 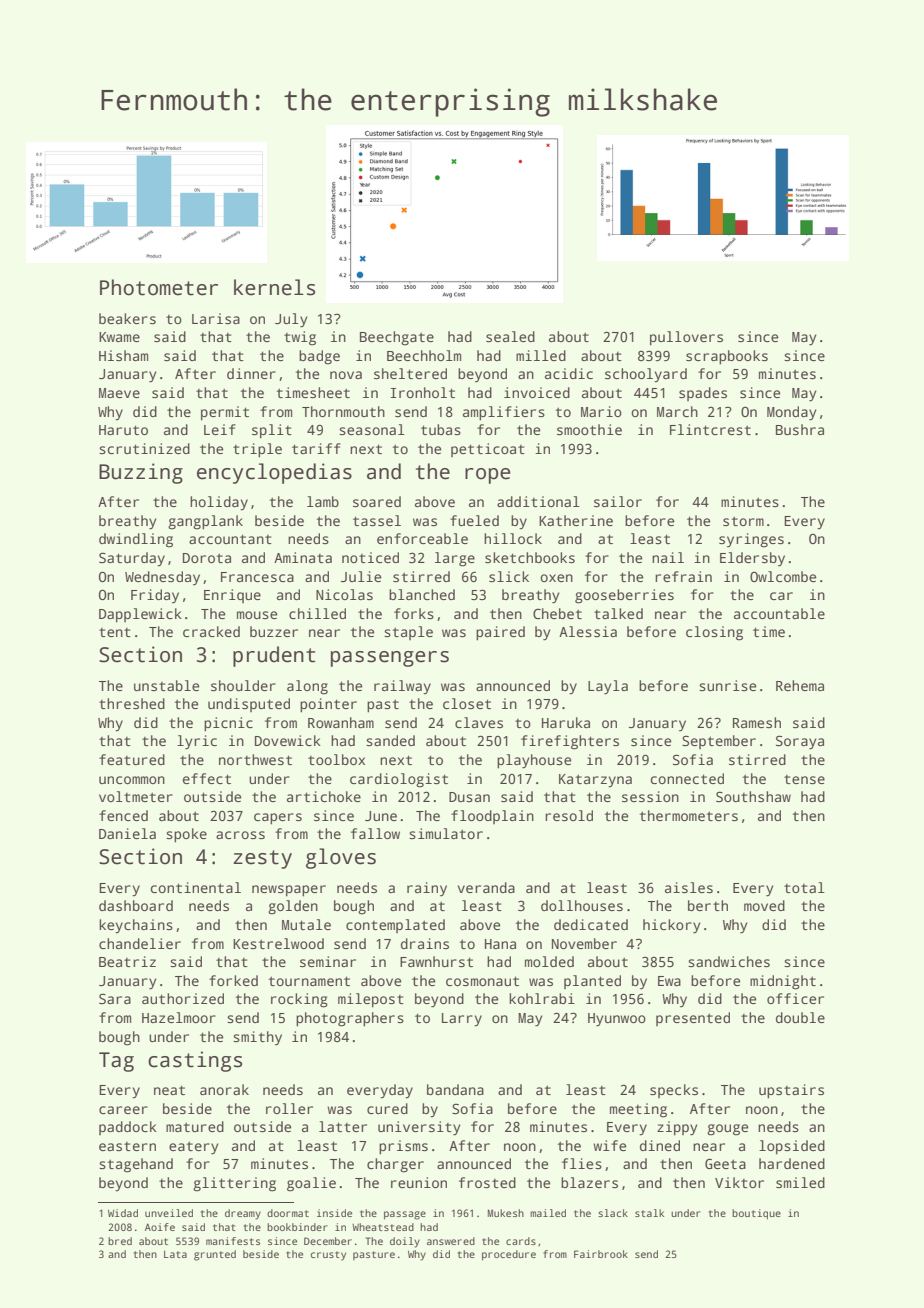 What do you see at coordinates (140, 615) in the page?
I see `Dapplewick` at bounding box center [140, 615].
